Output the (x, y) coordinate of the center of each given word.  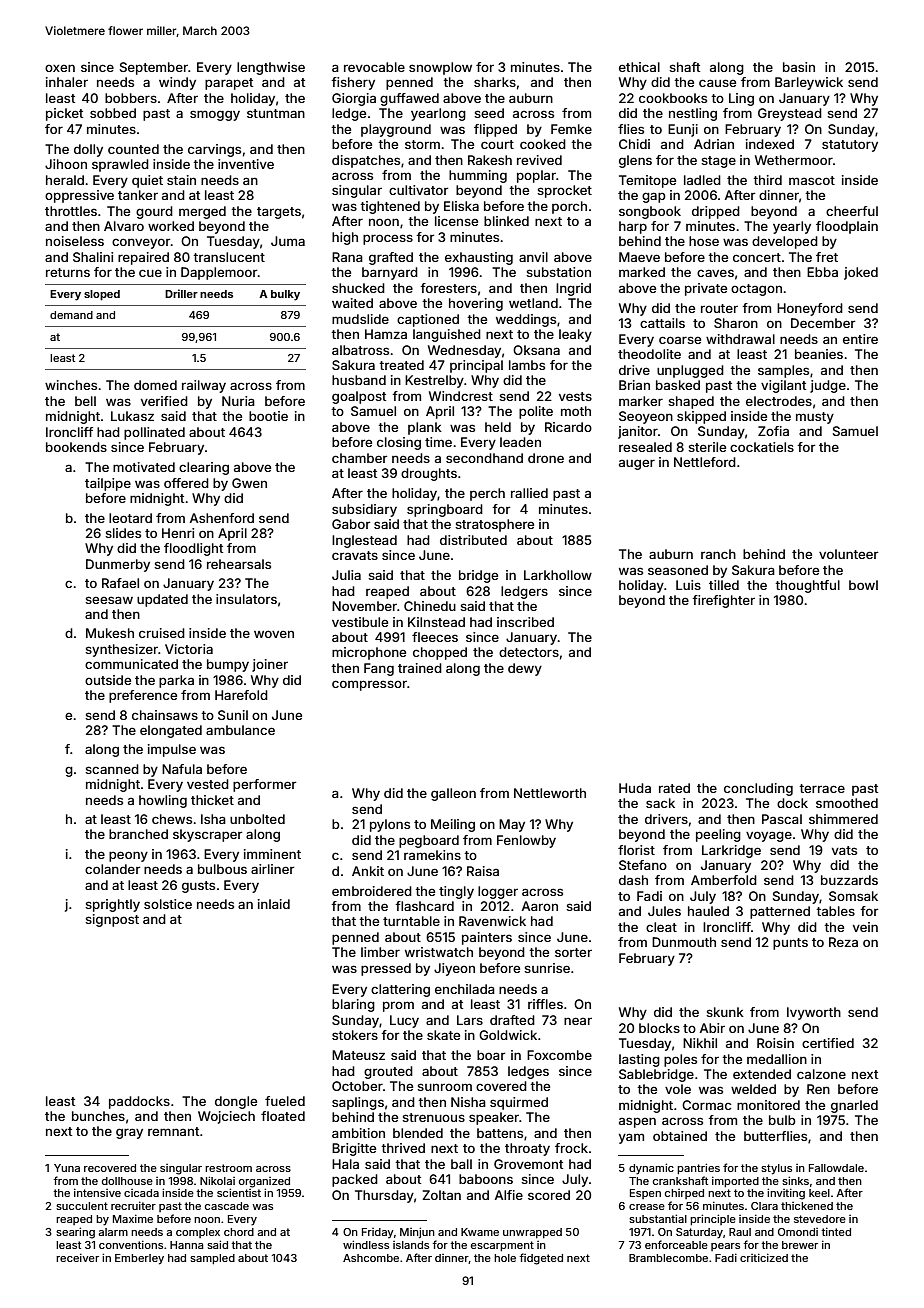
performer (265, 785)
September (154, 68)
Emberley (139, 1259)
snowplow (440, 68)
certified (828, 1043)
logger (498, 892)
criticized (764, 1257)
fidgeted (541, 1259)
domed (155, 385)
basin (799, 67)
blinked (506, 221)
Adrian (714, 144)
